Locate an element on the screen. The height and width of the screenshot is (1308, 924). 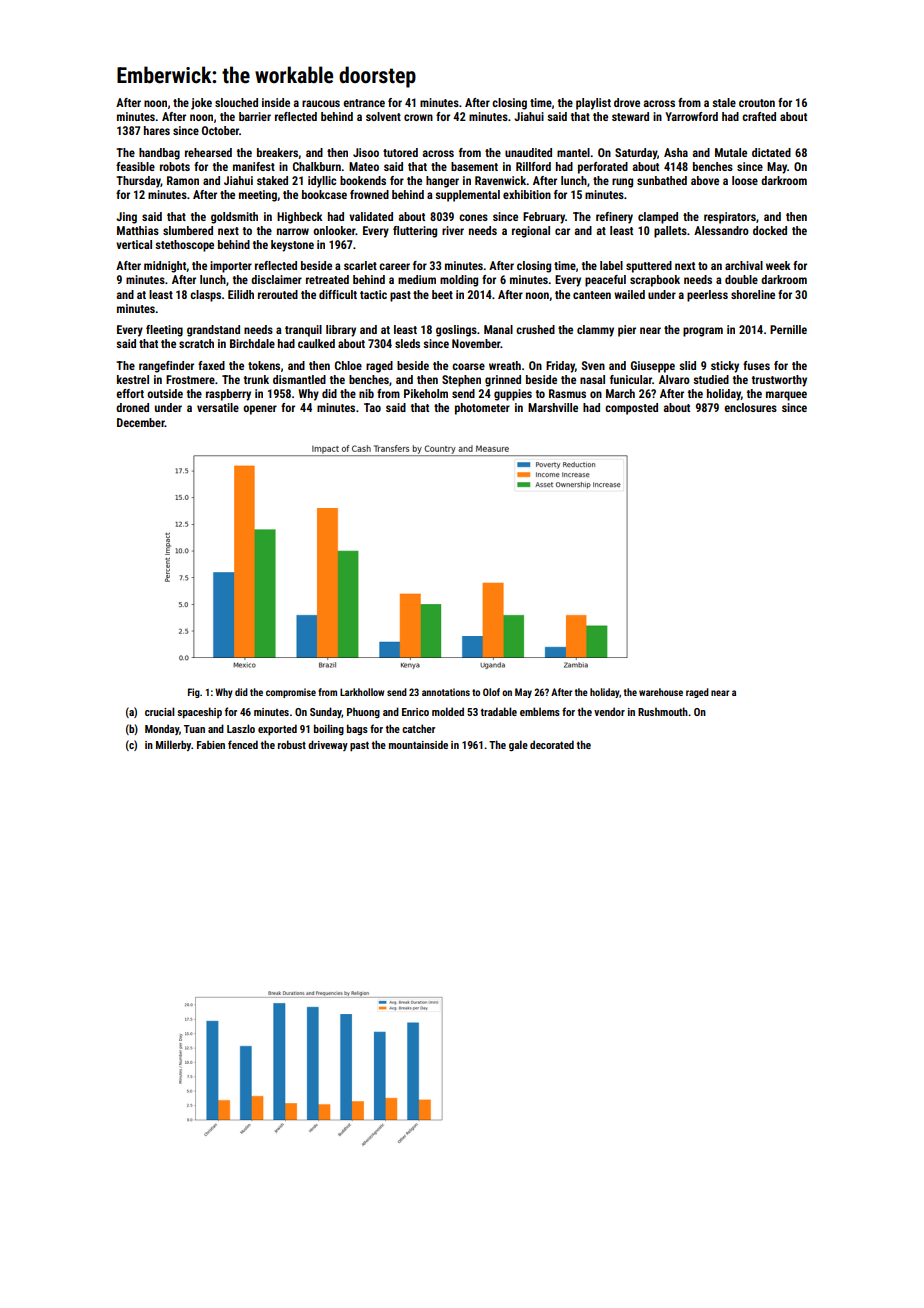
crafted is located at coordinates (759, 116).
